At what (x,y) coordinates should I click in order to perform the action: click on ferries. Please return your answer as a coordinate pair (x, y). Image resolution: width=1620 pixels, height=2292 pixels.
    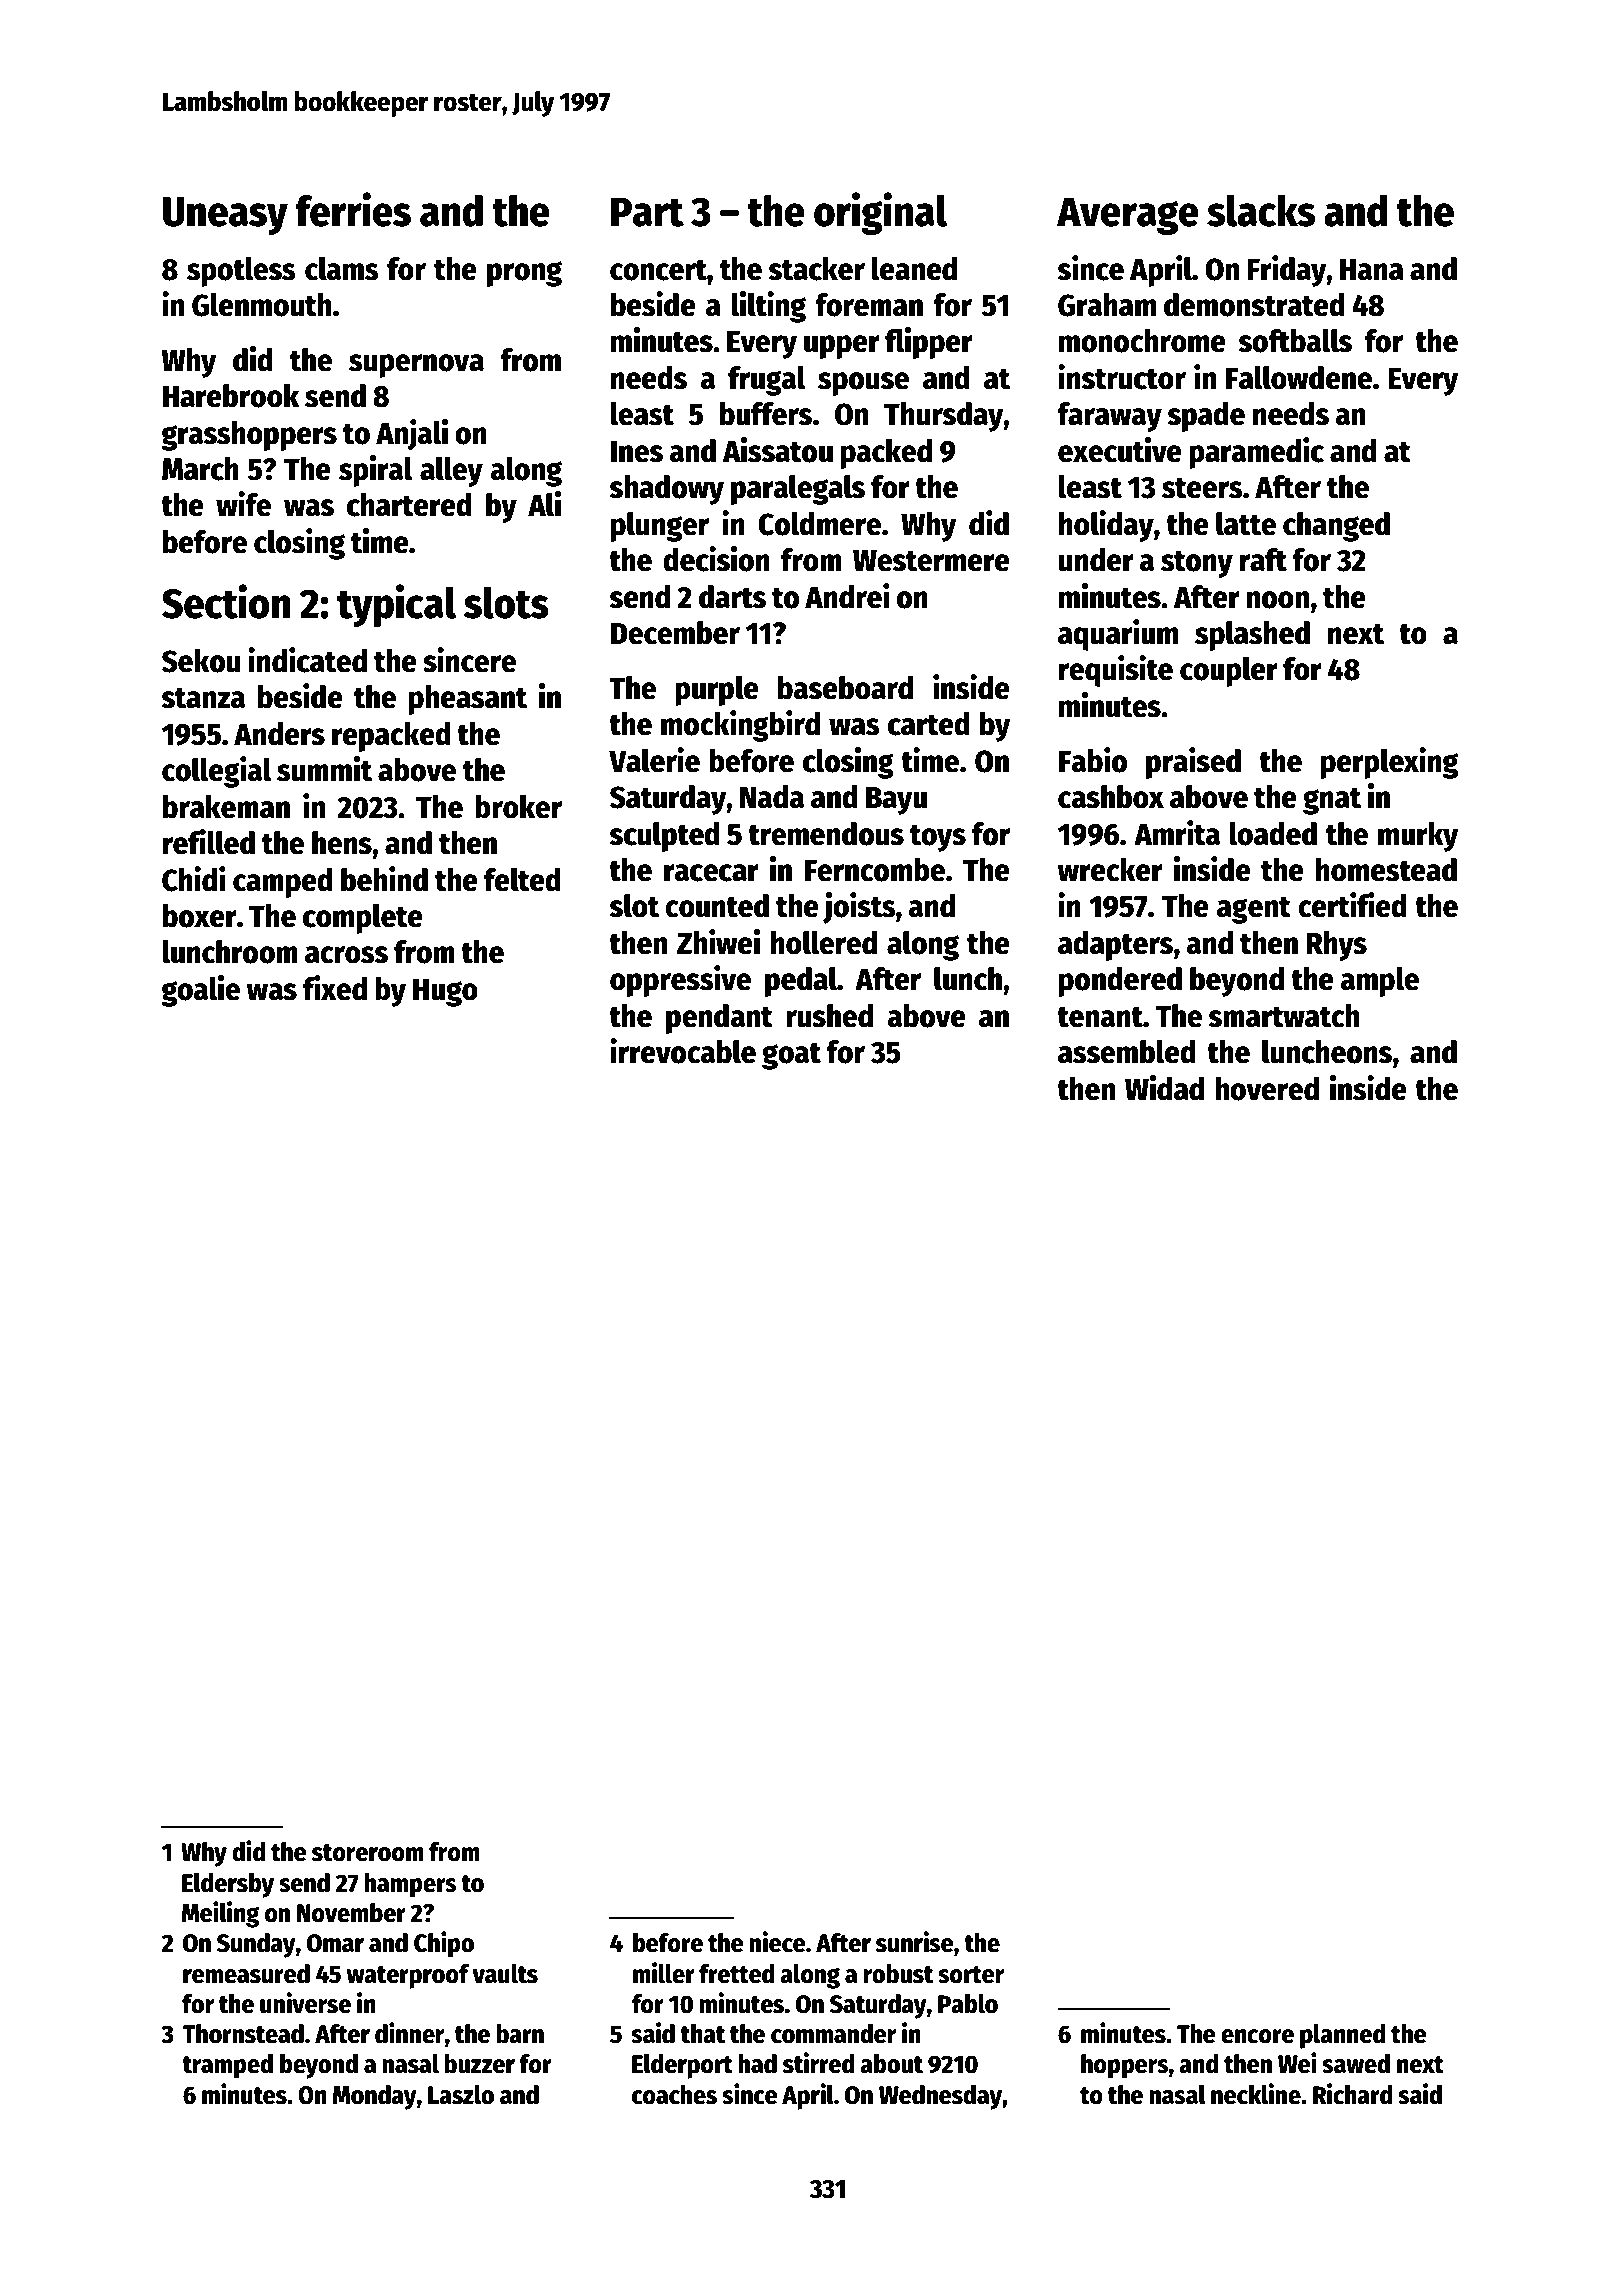
    Looking at the image, I should click on (353, 209).
